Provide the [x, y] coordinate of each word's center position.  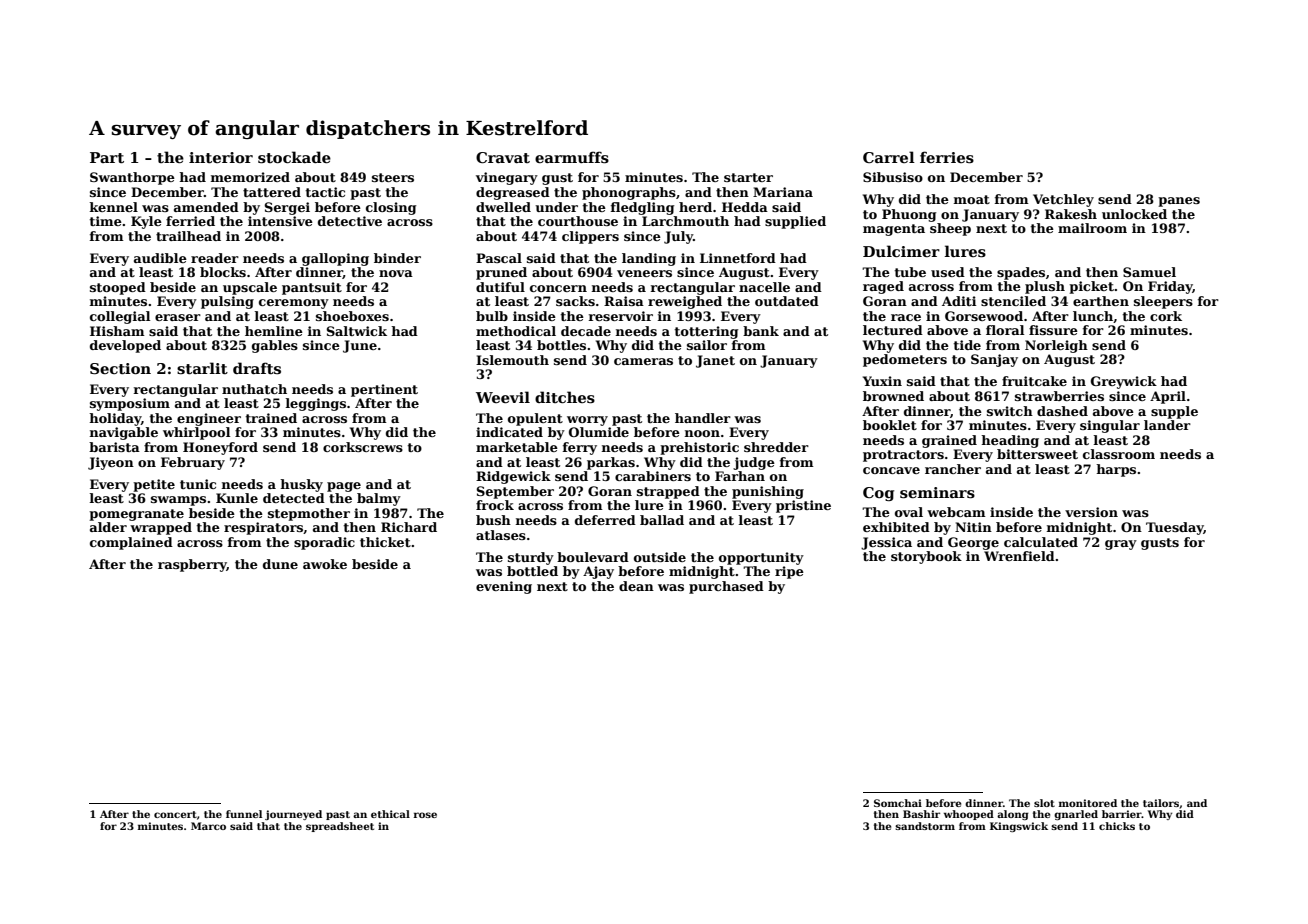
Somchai [898, 803]
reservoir [621, 316]
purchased [726, 587]
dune [280, 564]
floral [1005, 330]
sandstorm [925, 826]
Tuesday [1175, 528]
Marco [208, 826]
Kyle [146, 222]
